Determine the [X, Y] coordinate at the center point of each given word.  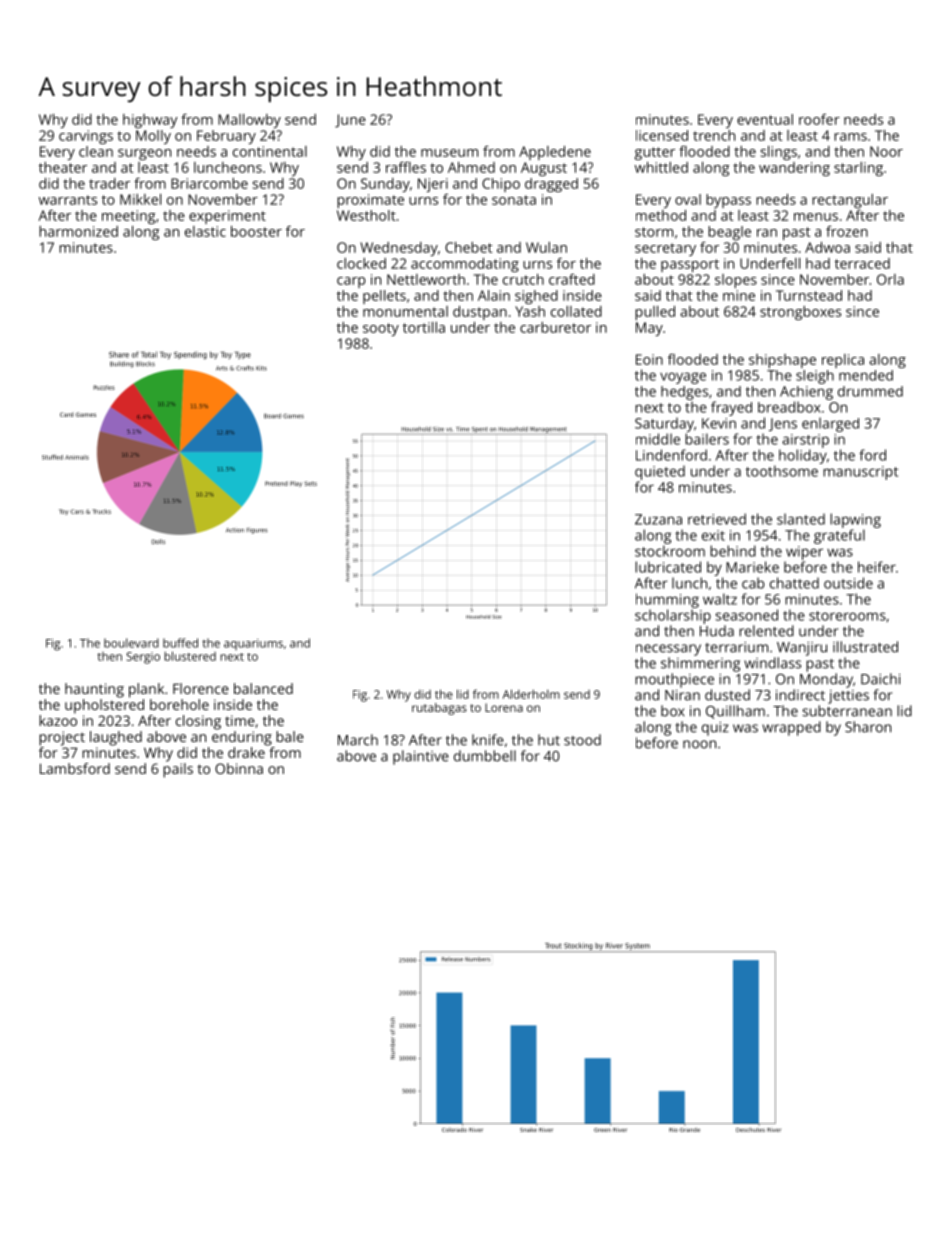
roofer [819, 119]
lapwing [855, 520]
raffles [406, 167]
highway [150, 121]
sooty [381, 329]
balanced [263, 688]
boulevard [131, 643]
